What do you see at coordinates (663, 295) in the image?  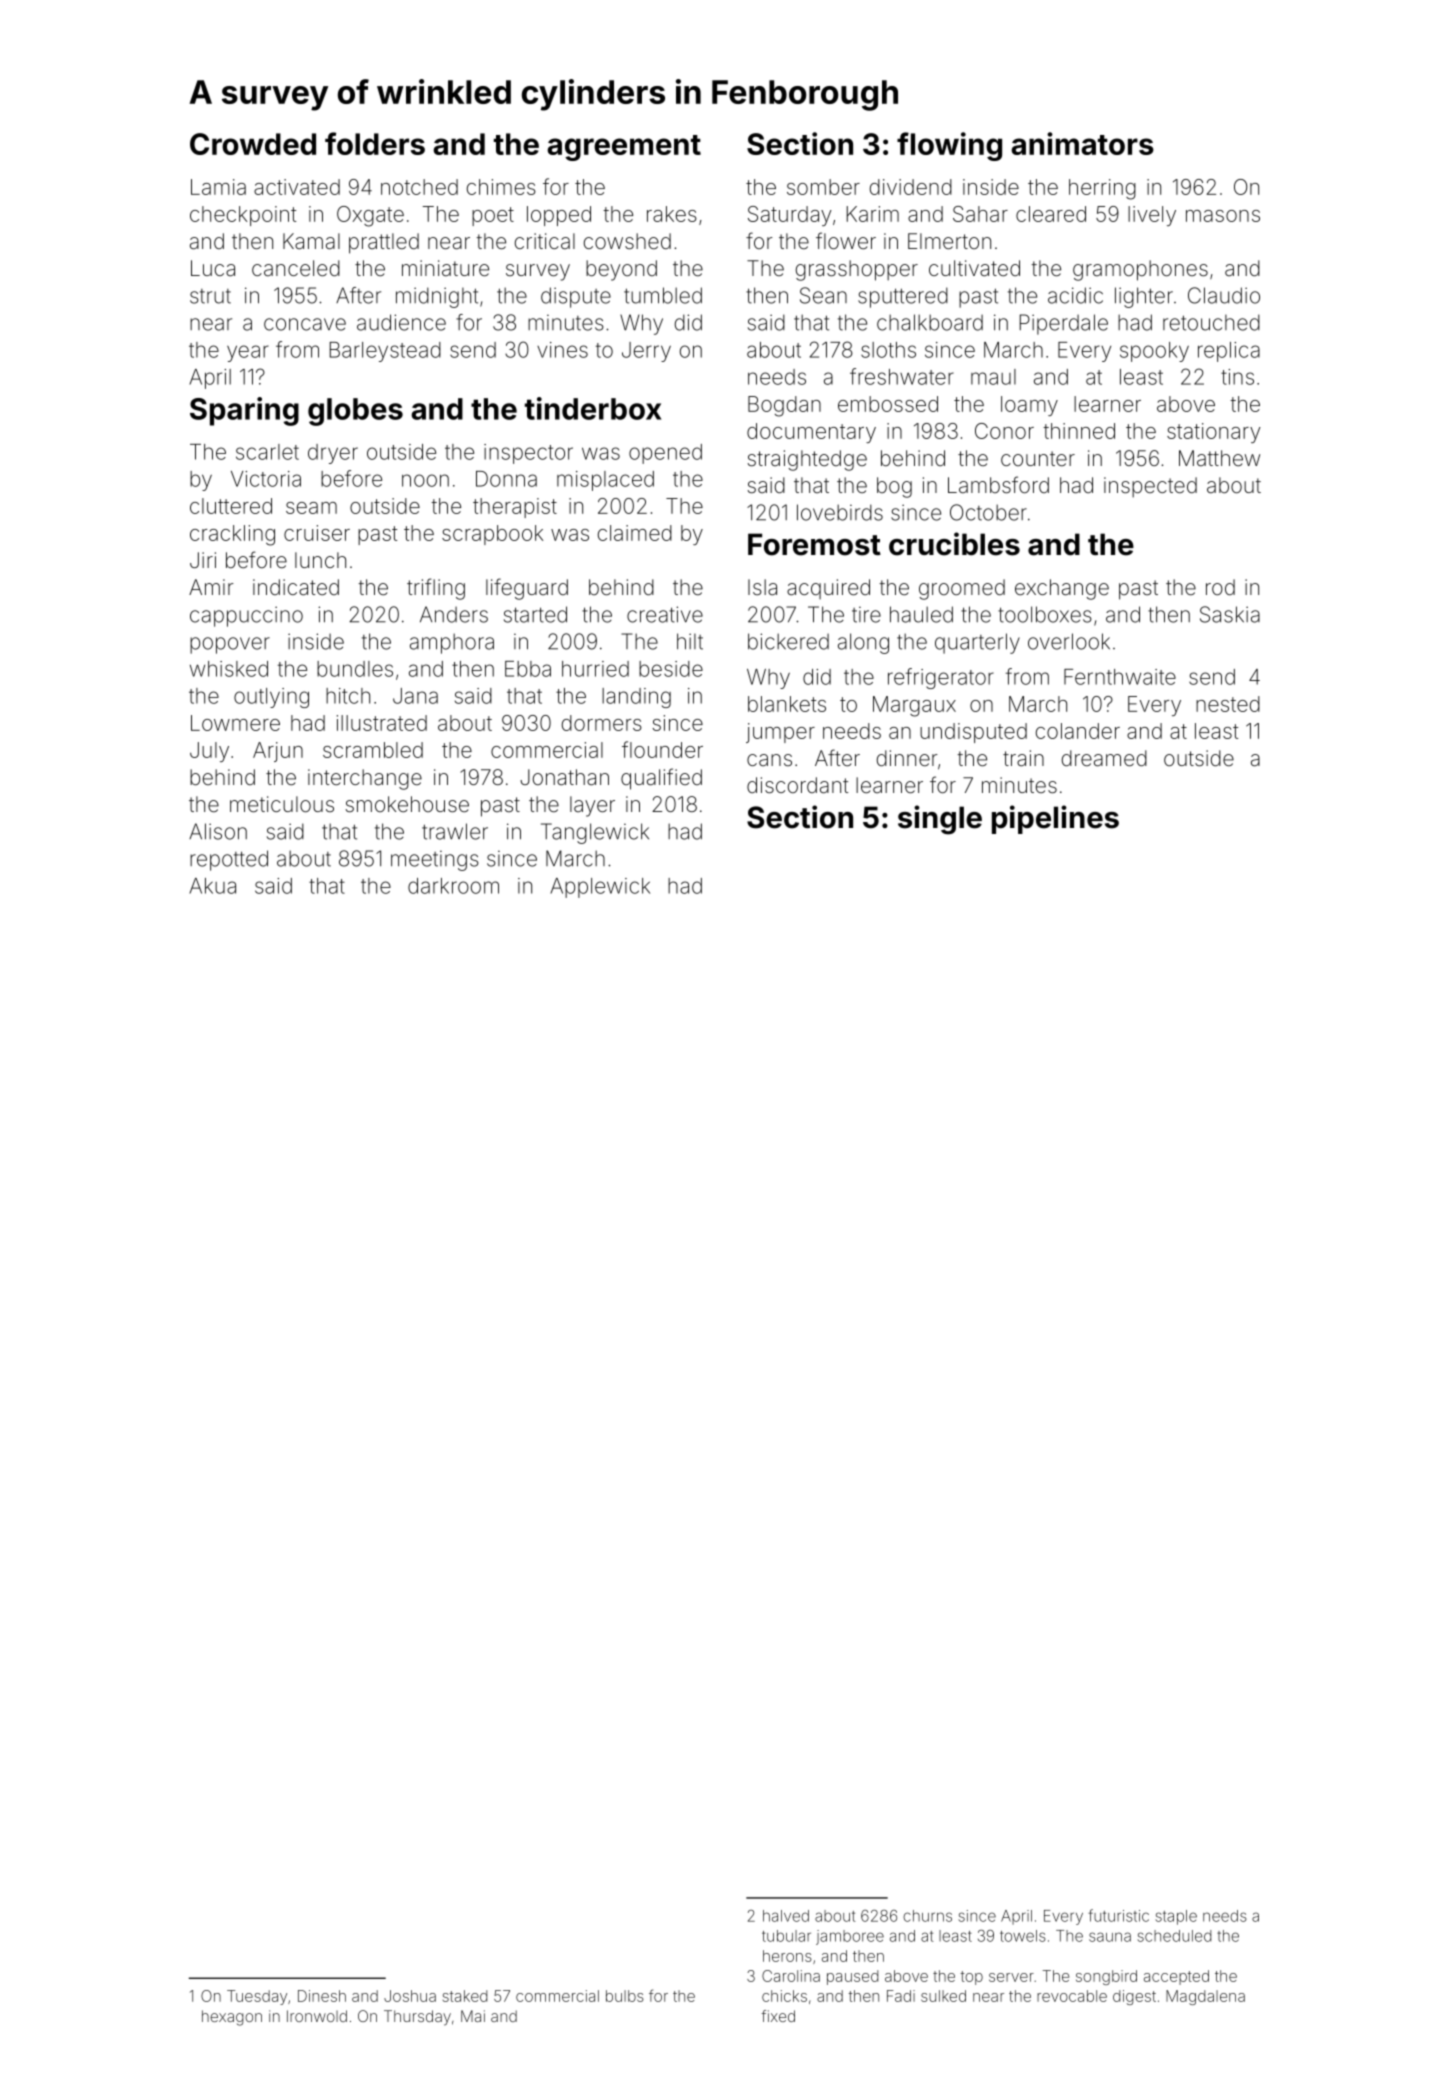 I see `tumbled` at bounding box center [663, 295].
